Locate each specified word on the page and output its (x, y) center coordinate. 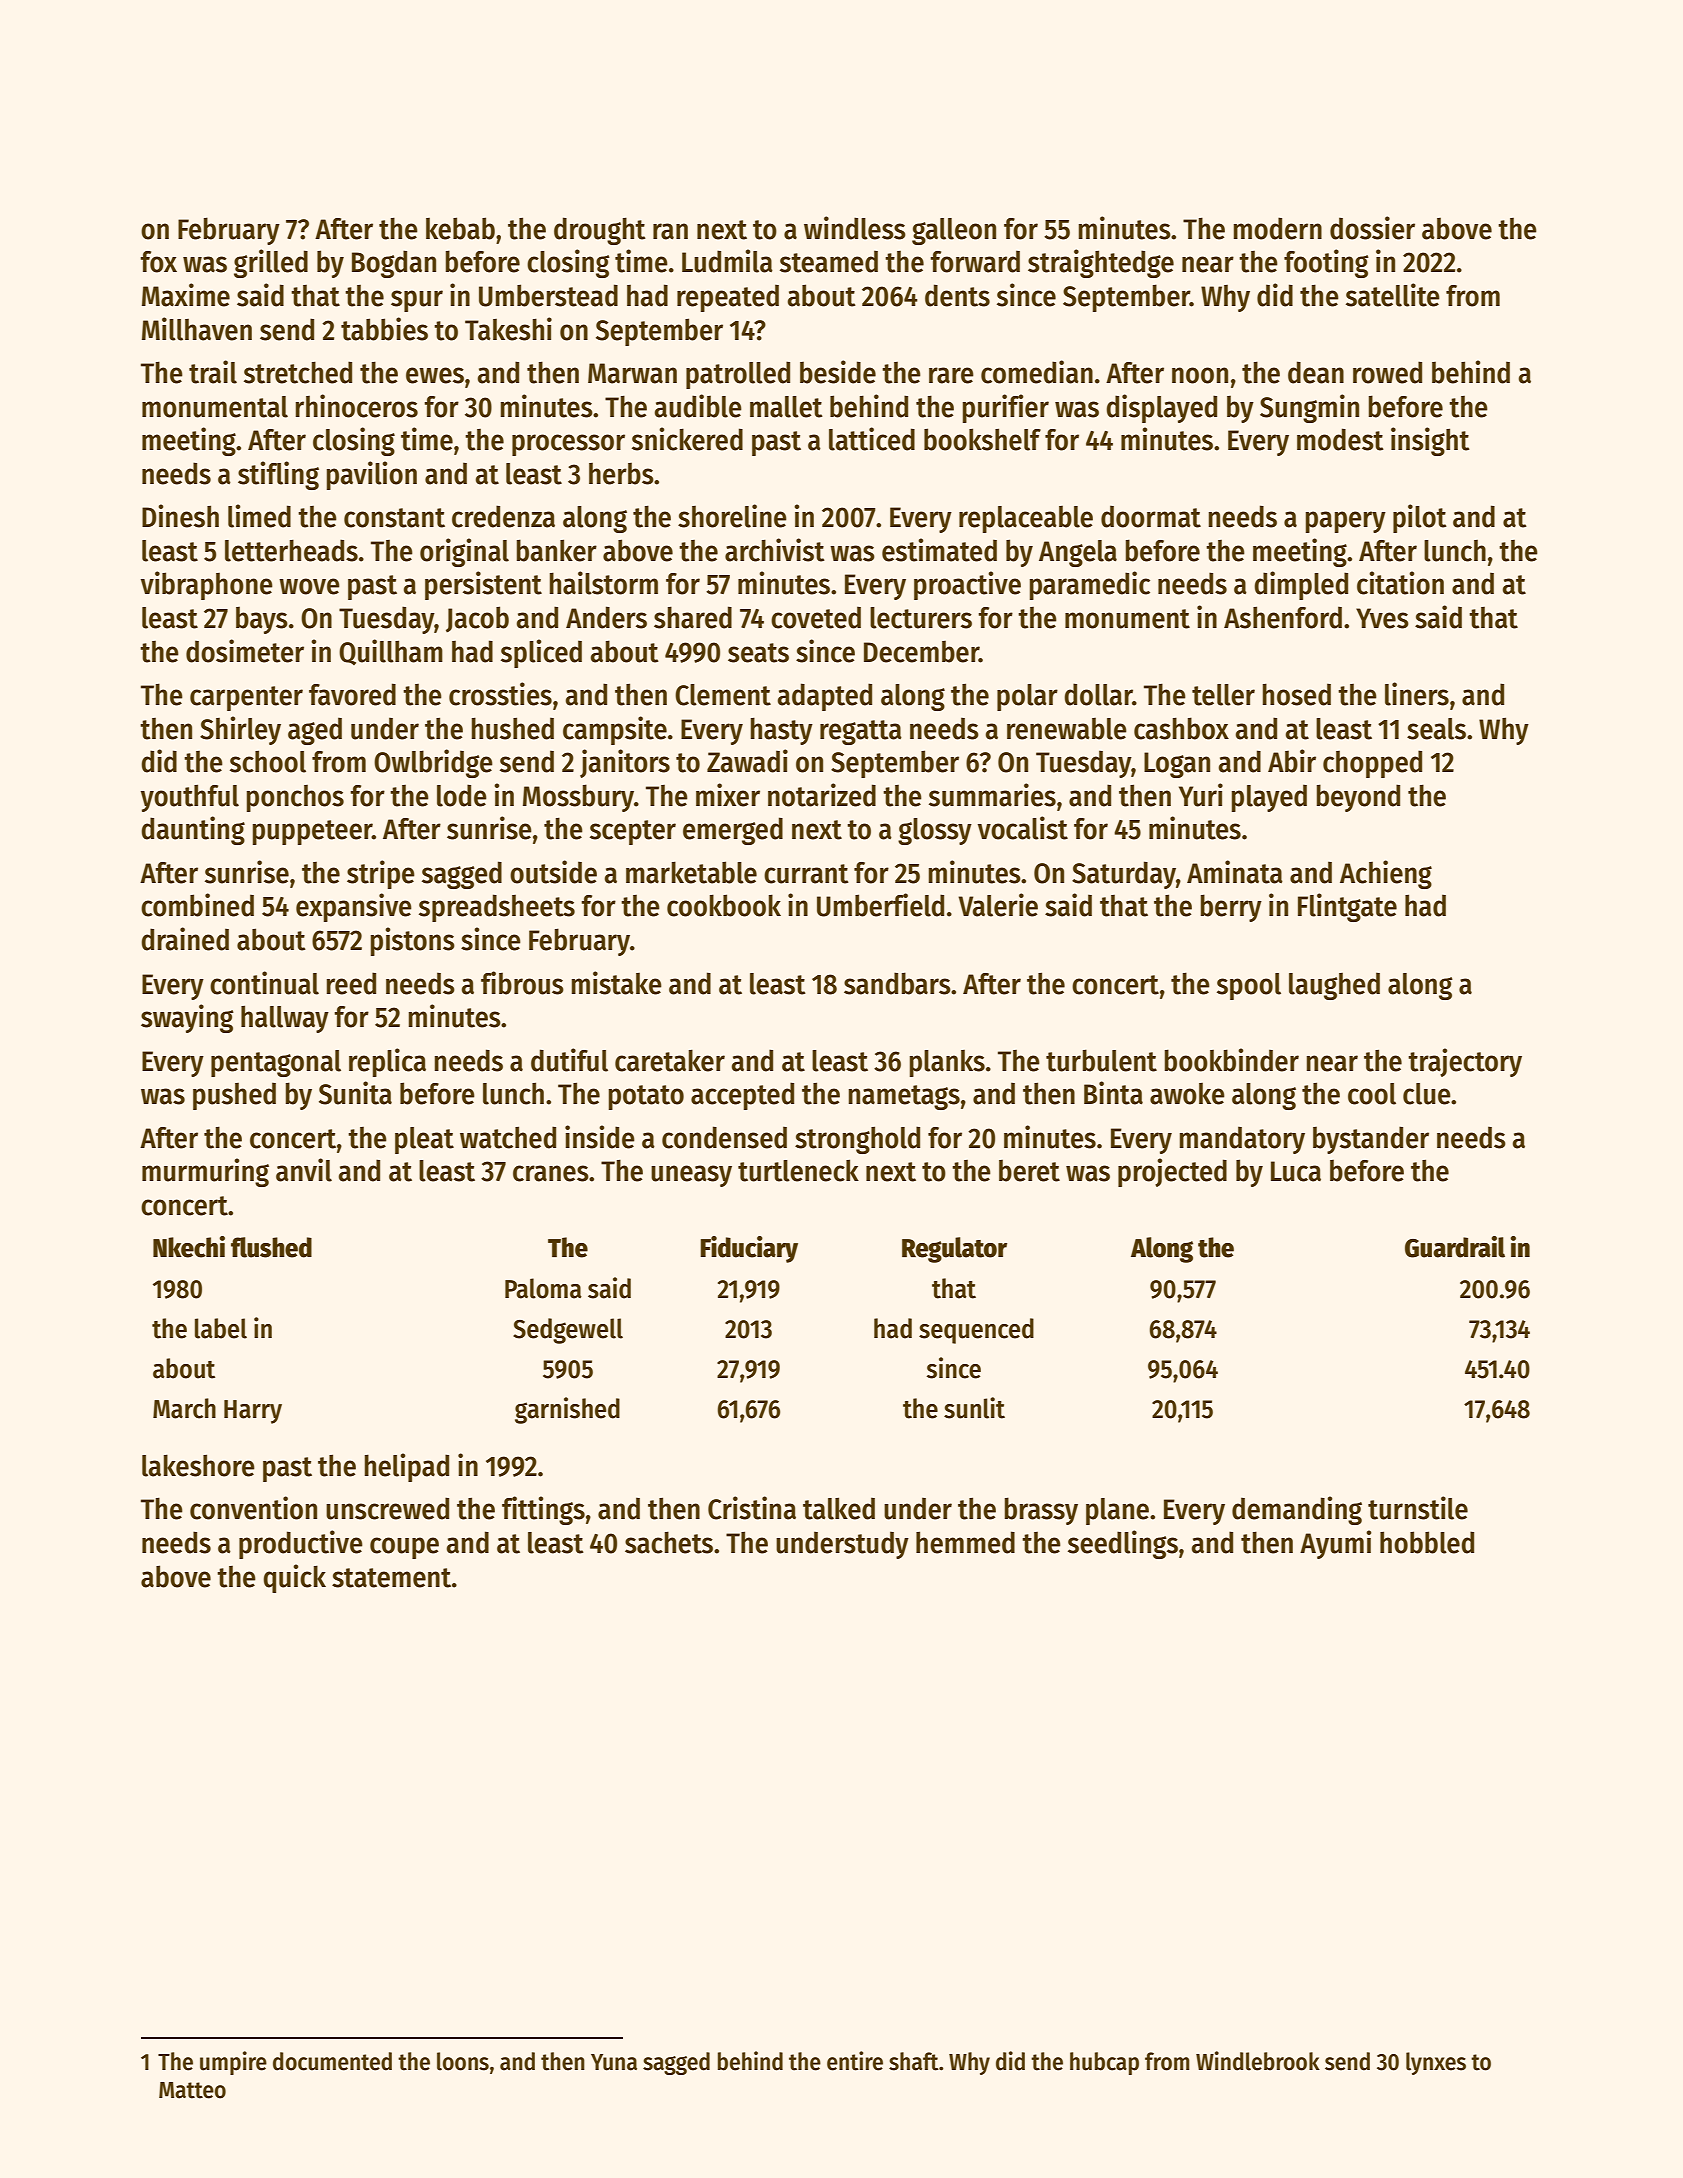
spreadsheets (497, 908)
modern (1278, 228)
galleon (954, 231)
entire (855, 2061)
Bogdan (394, 264)
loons (463, 2061)
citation (1400, 583)
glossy (935, 831)
